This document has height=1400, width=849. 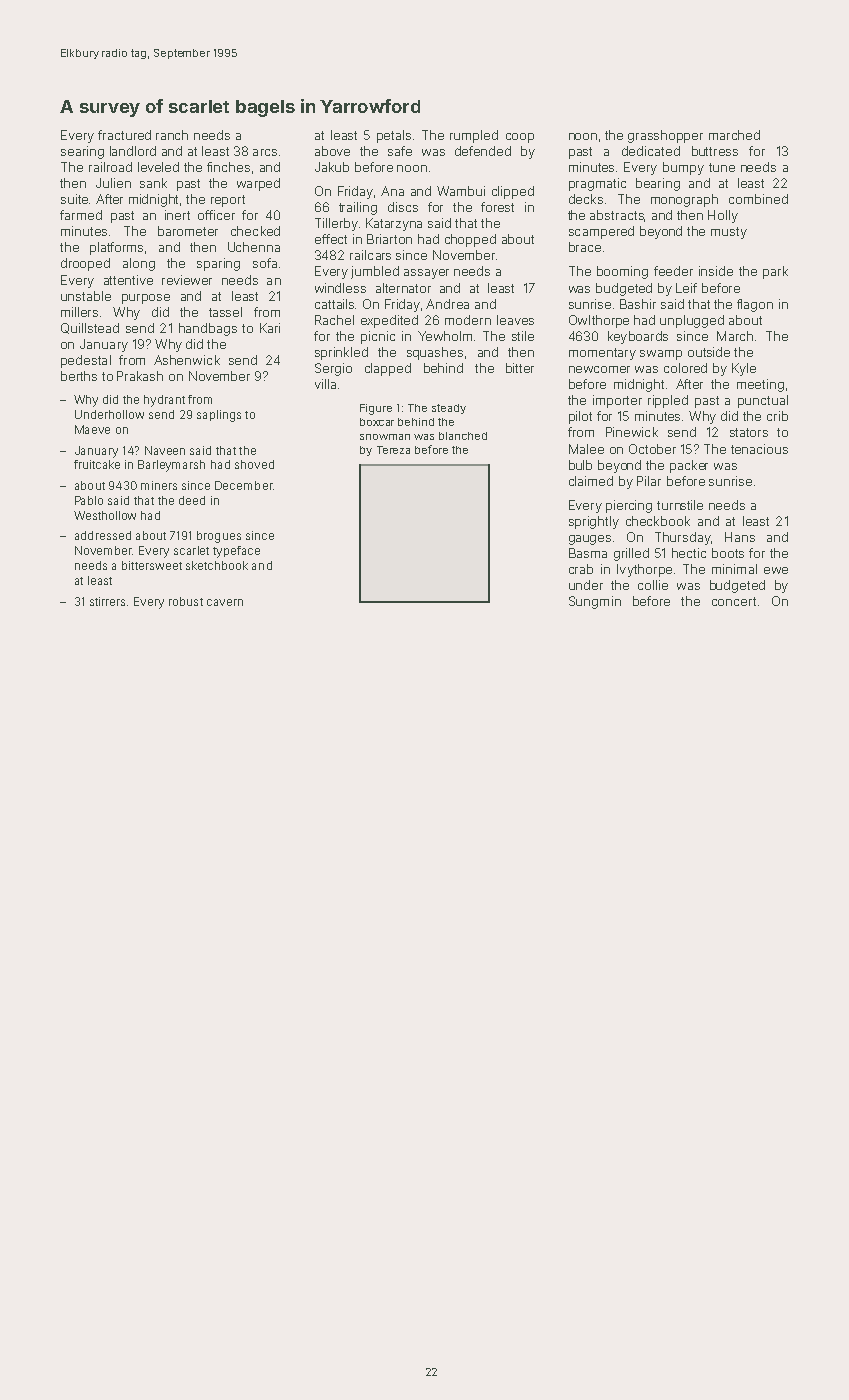 I want to click on rumpled, so click(x=474, y=136).
